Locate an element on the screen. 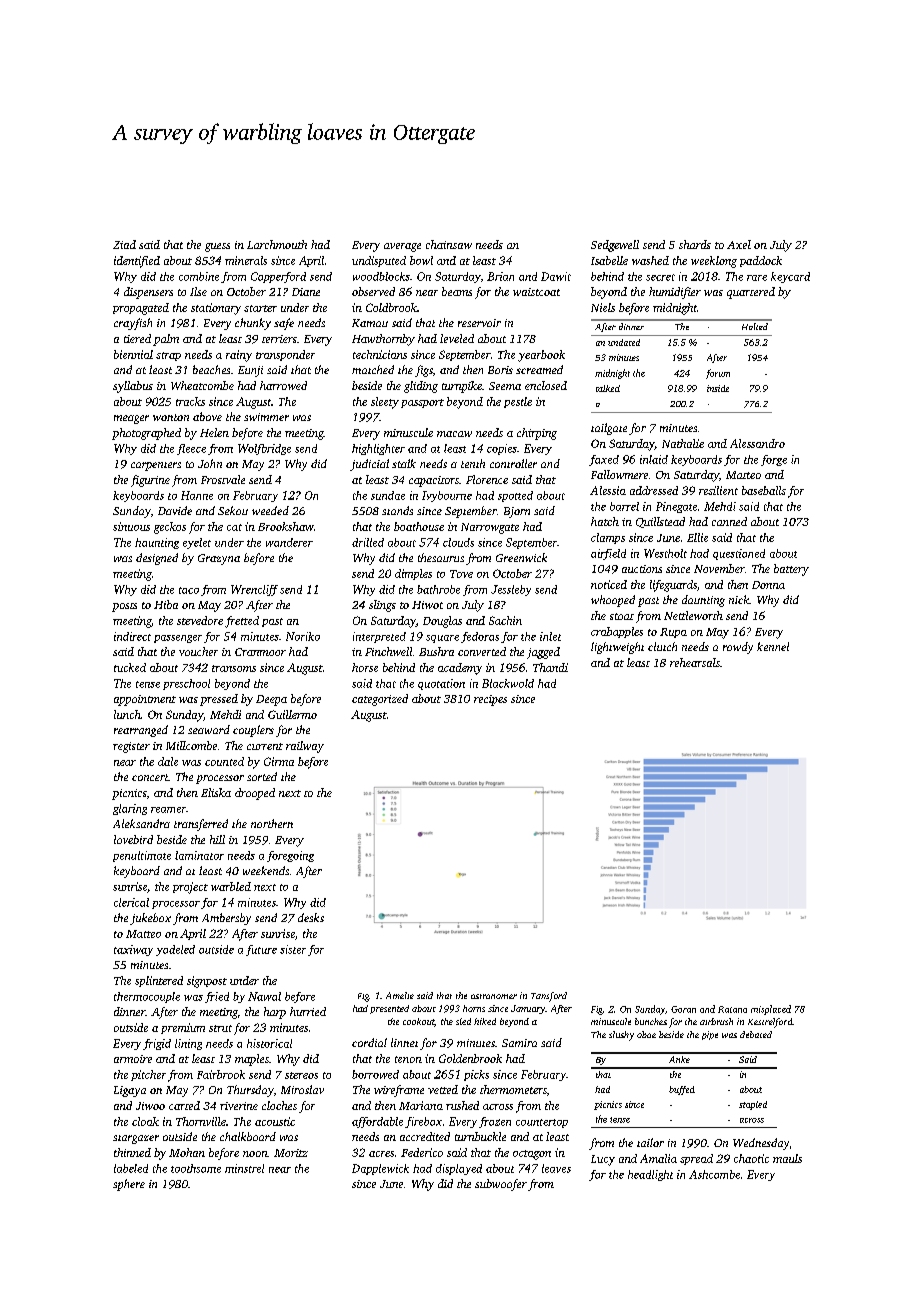 The image size is (924, 1308). Axel is located at coordinates (739, 244).
